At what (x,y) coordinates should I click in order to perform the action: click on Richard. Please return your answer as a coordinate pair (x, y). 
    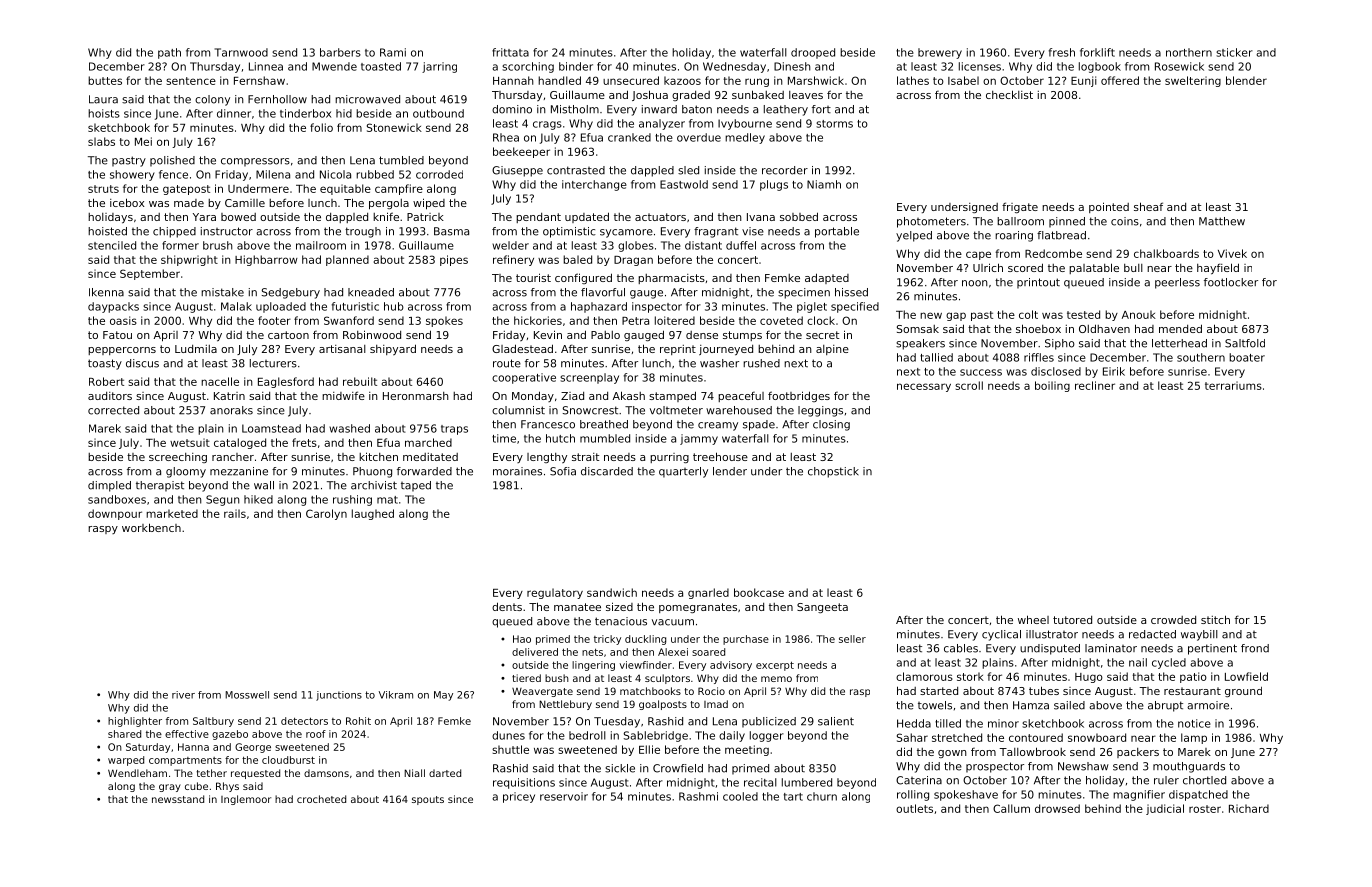
    Looking at the image, I should click on (1249, 808).
